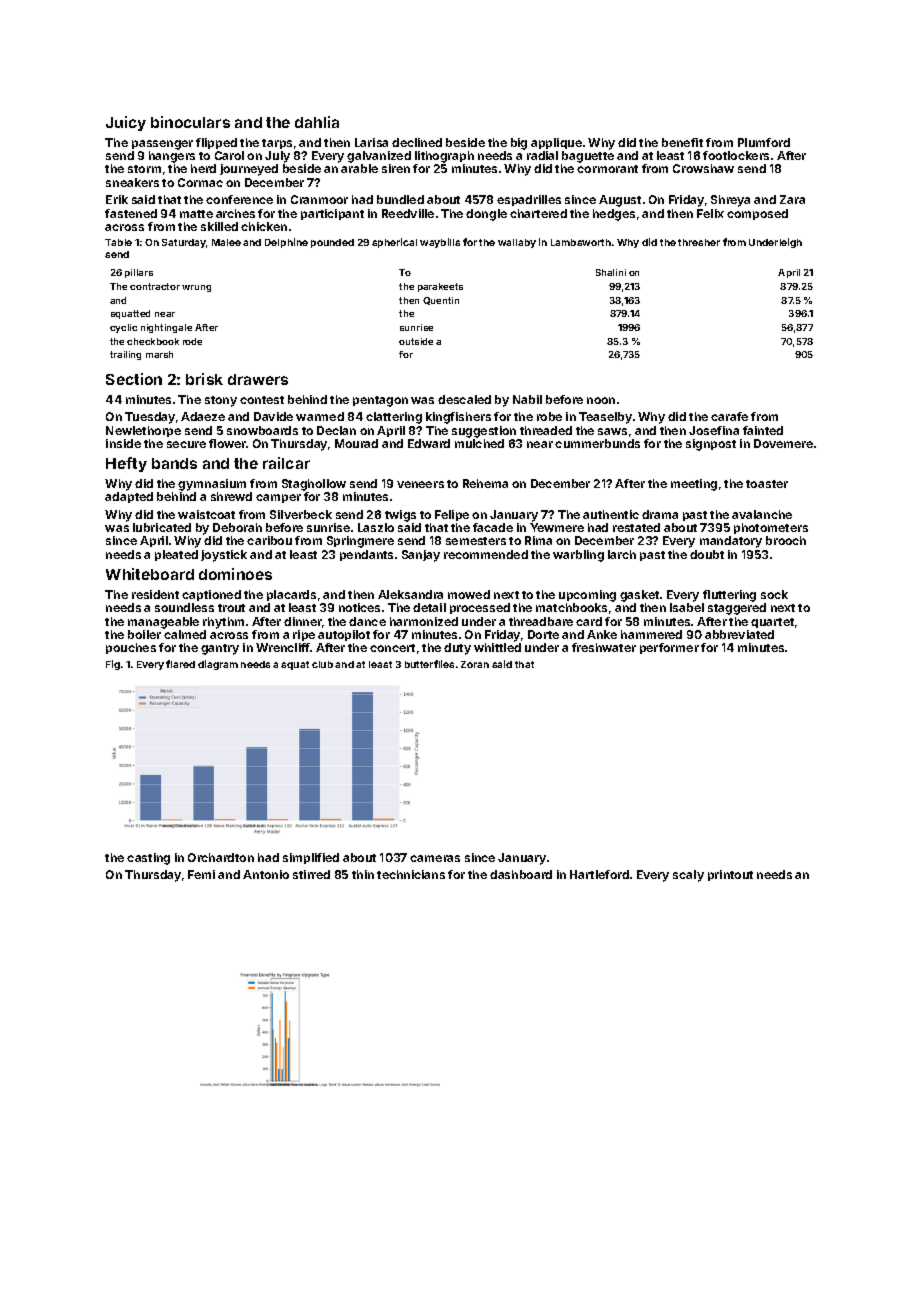  What do you see at coordinates (144, 169) in the screenshot?
I see `storm` at bounding box center [144, 169].
